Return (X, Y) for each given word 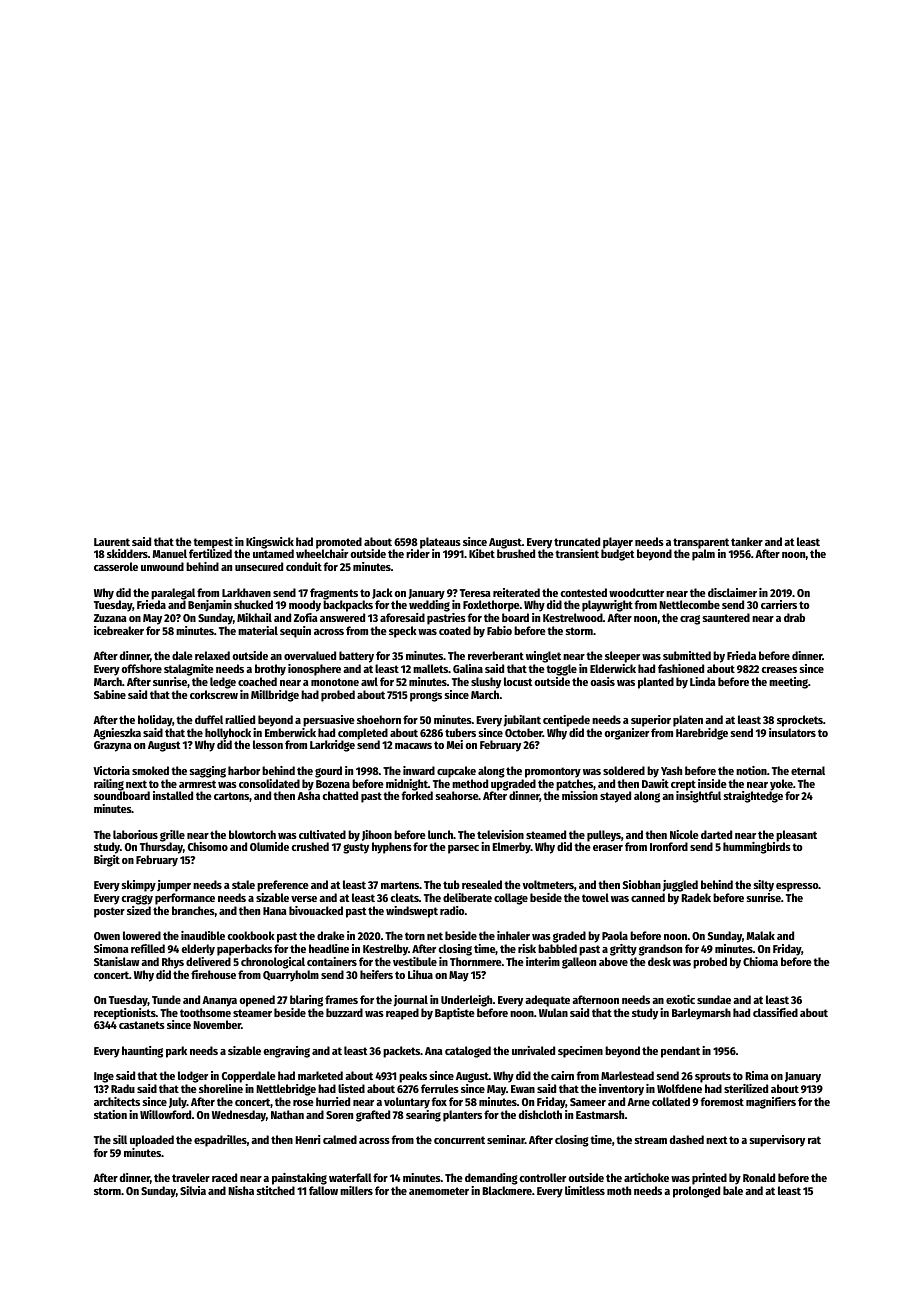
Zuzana (110, 618)
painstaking (299, 1179)
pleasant (796, 836)
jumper (174, 886)
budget (617, 555)
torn (415, 936)
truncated (577, 541)
